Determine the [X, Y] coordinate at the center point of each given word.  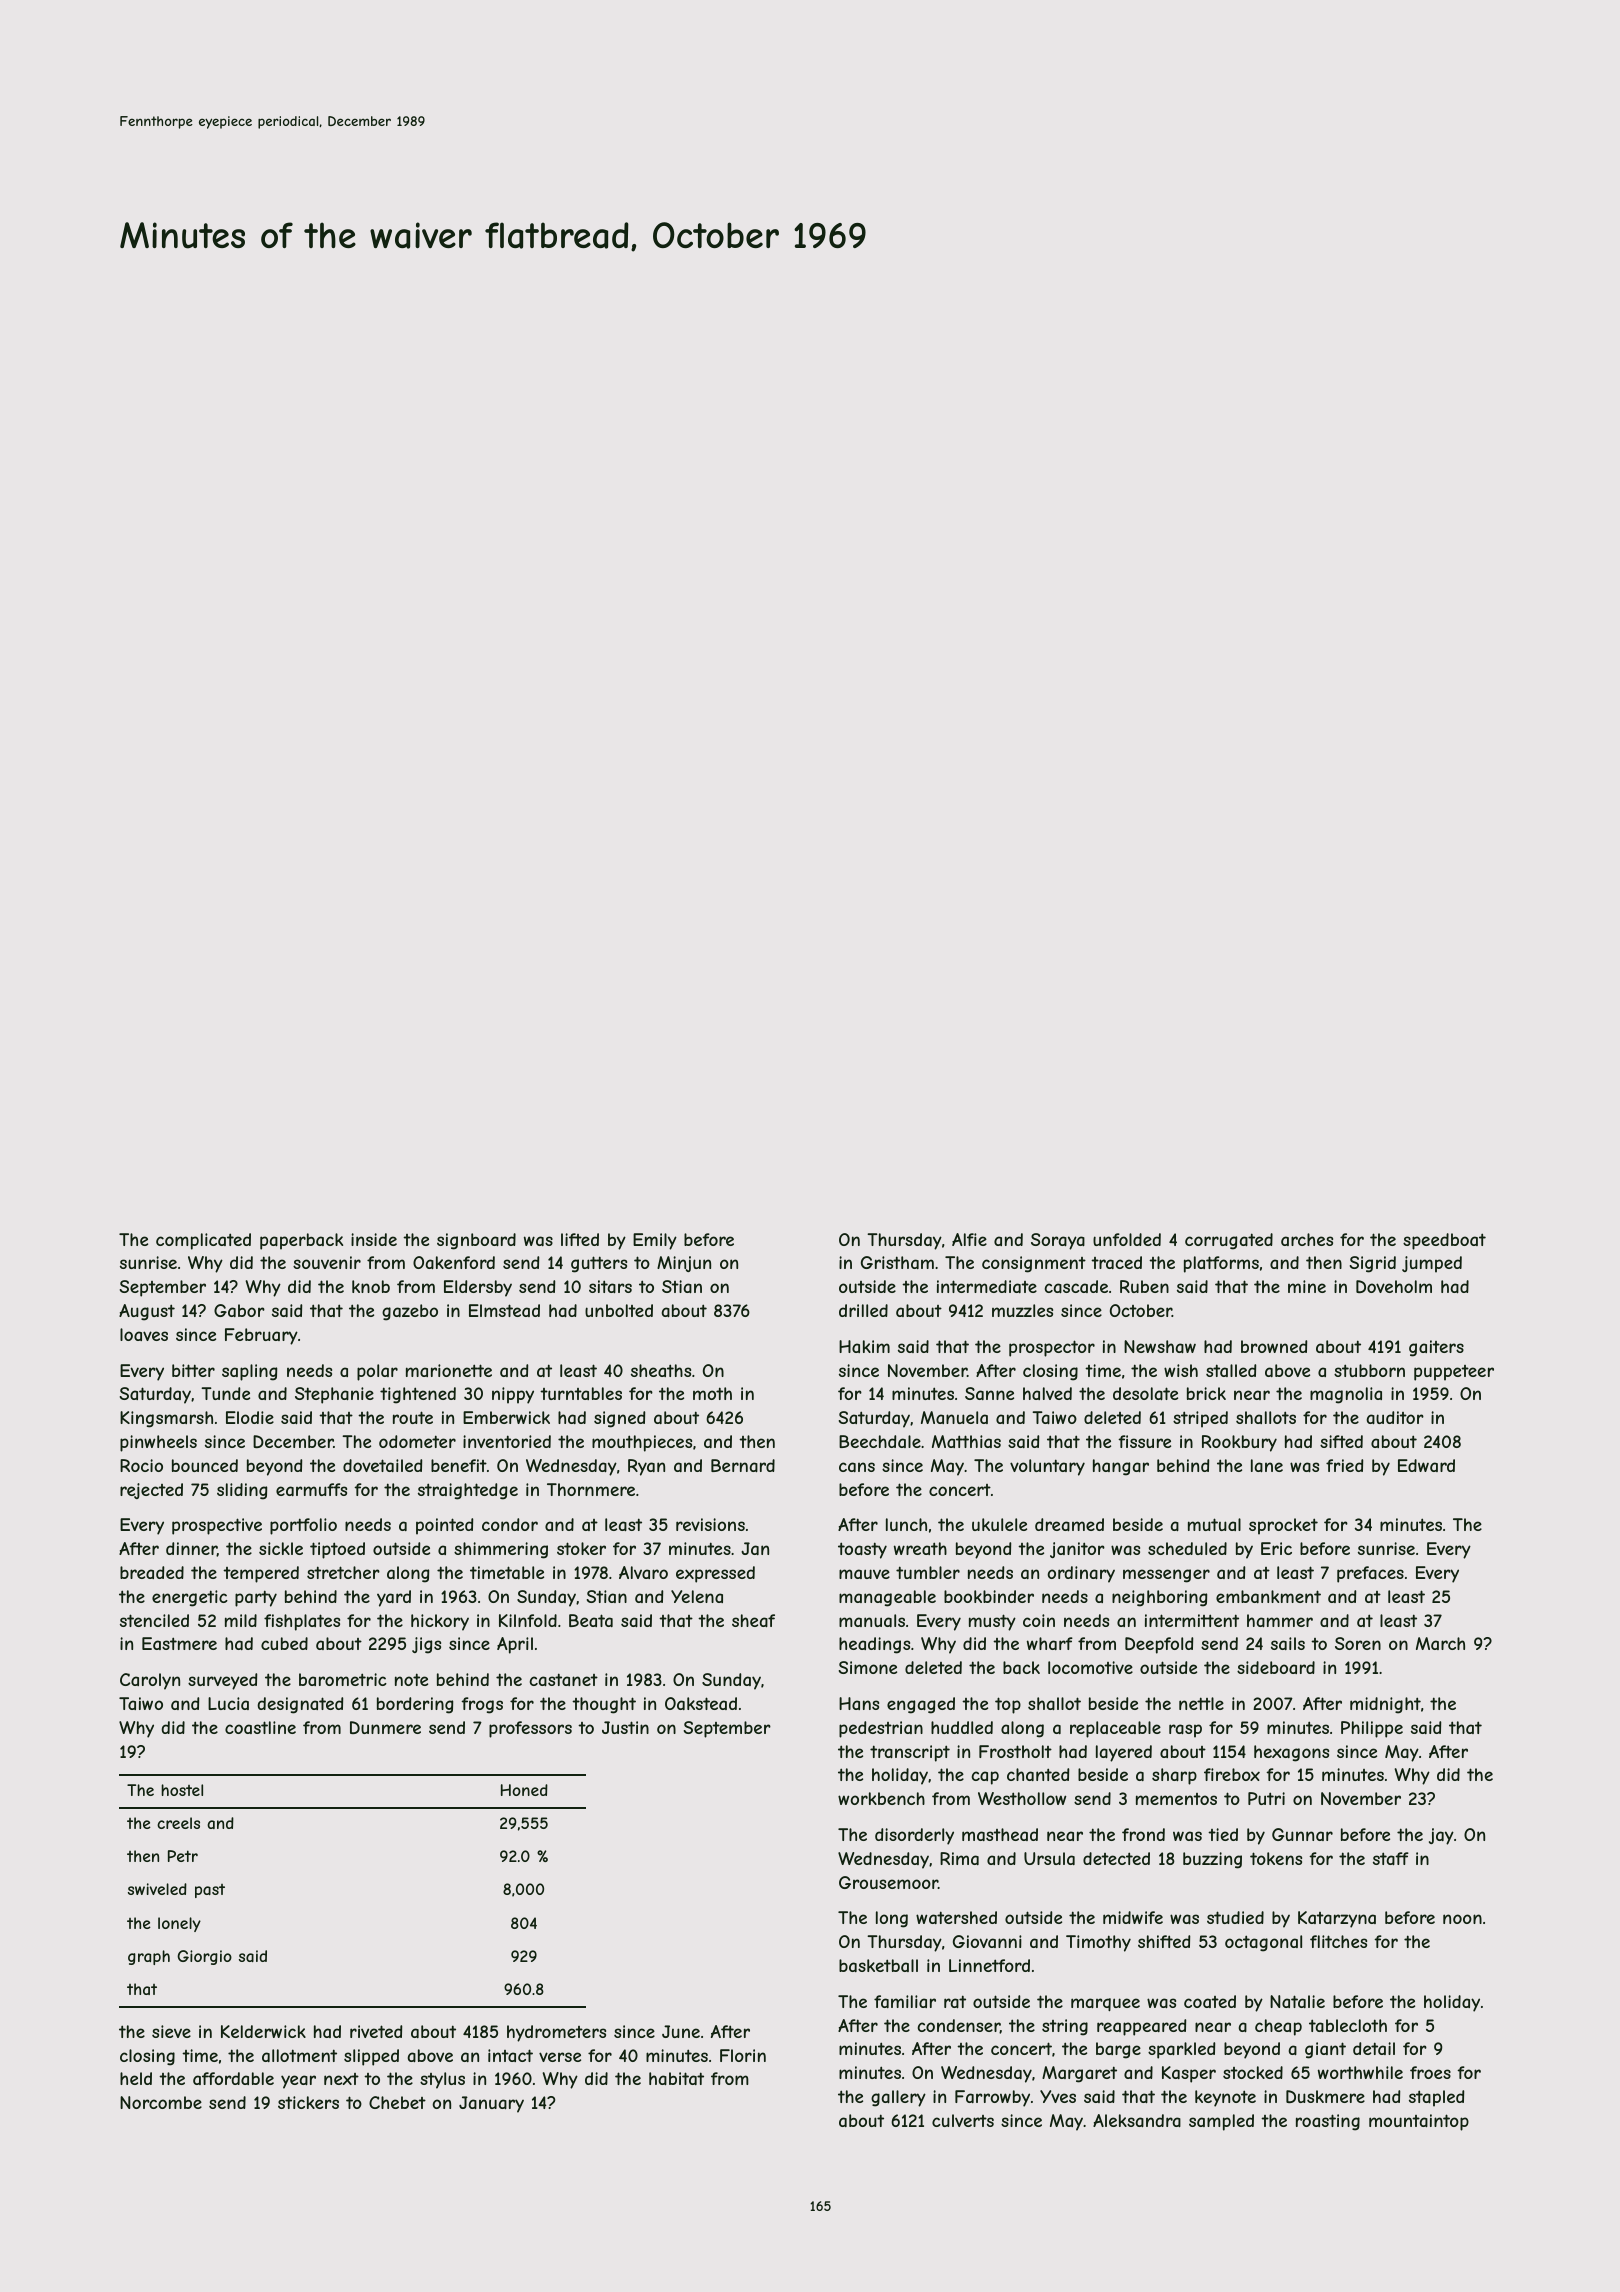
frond [1143, 1834]
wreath [920, 1548]
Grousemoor [888, 1882]
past [210, 1891]
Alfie [969, 1239]
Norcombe [161, 2102]
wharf [1050, 1643]
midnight [1385, 1705]
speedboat [1444, 1241]
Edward [1426, 1465]
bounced [205, 1465]
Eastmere [179, 1643]
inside [374, 1239]
